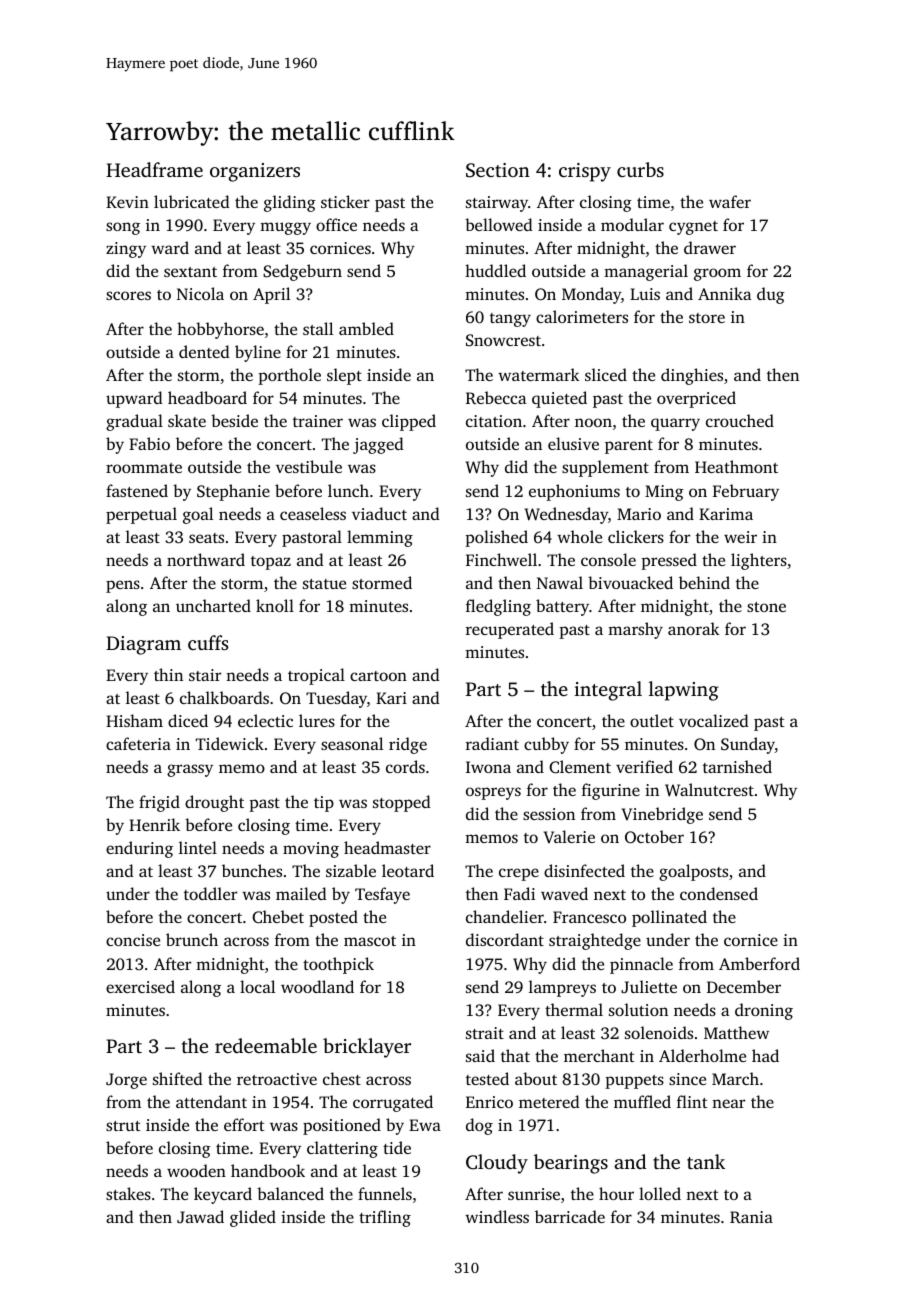  I want to click on store, so click(707, 318).
